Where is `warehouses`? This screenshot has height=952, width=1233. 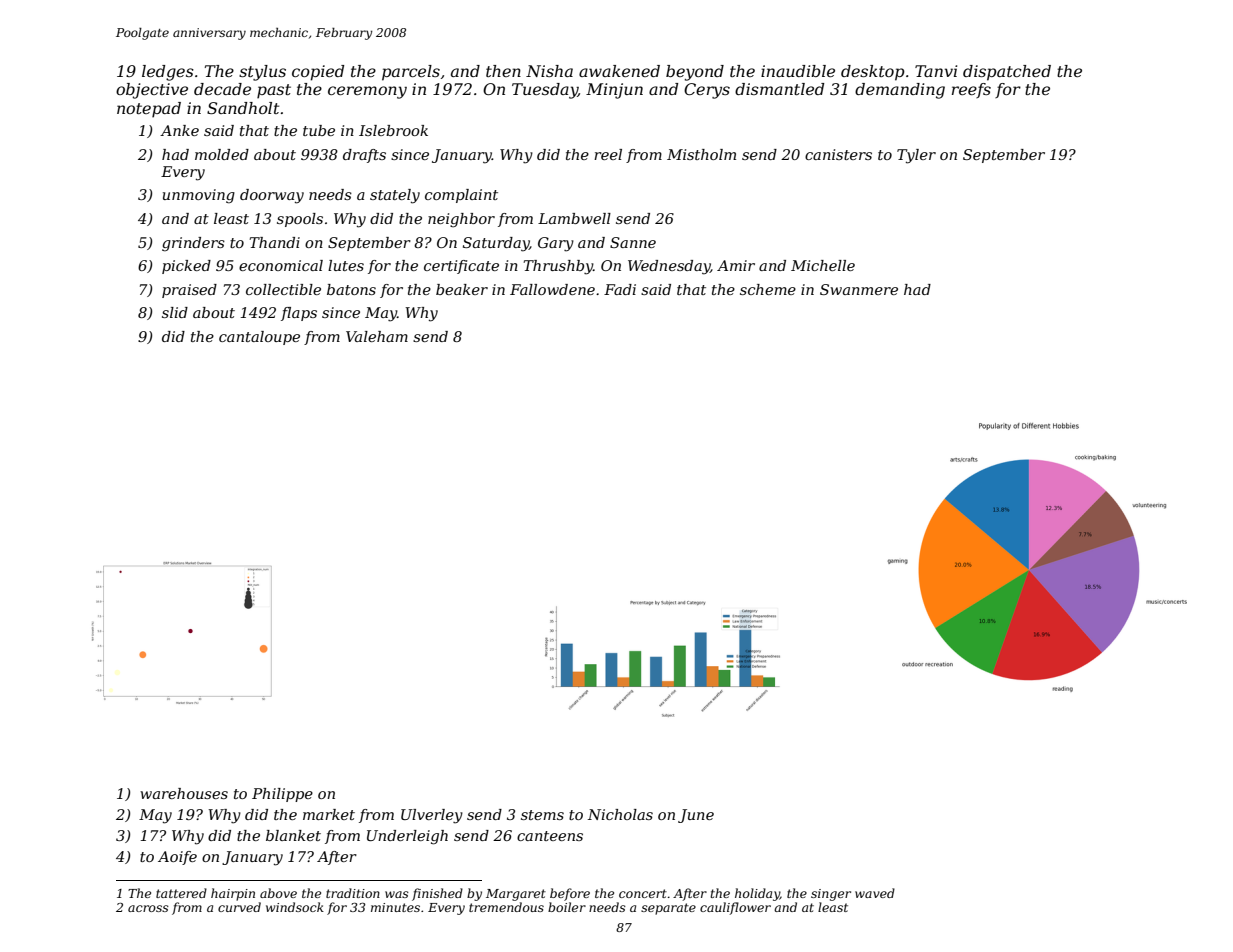
warehouses is located at coordinates (184, 793).
